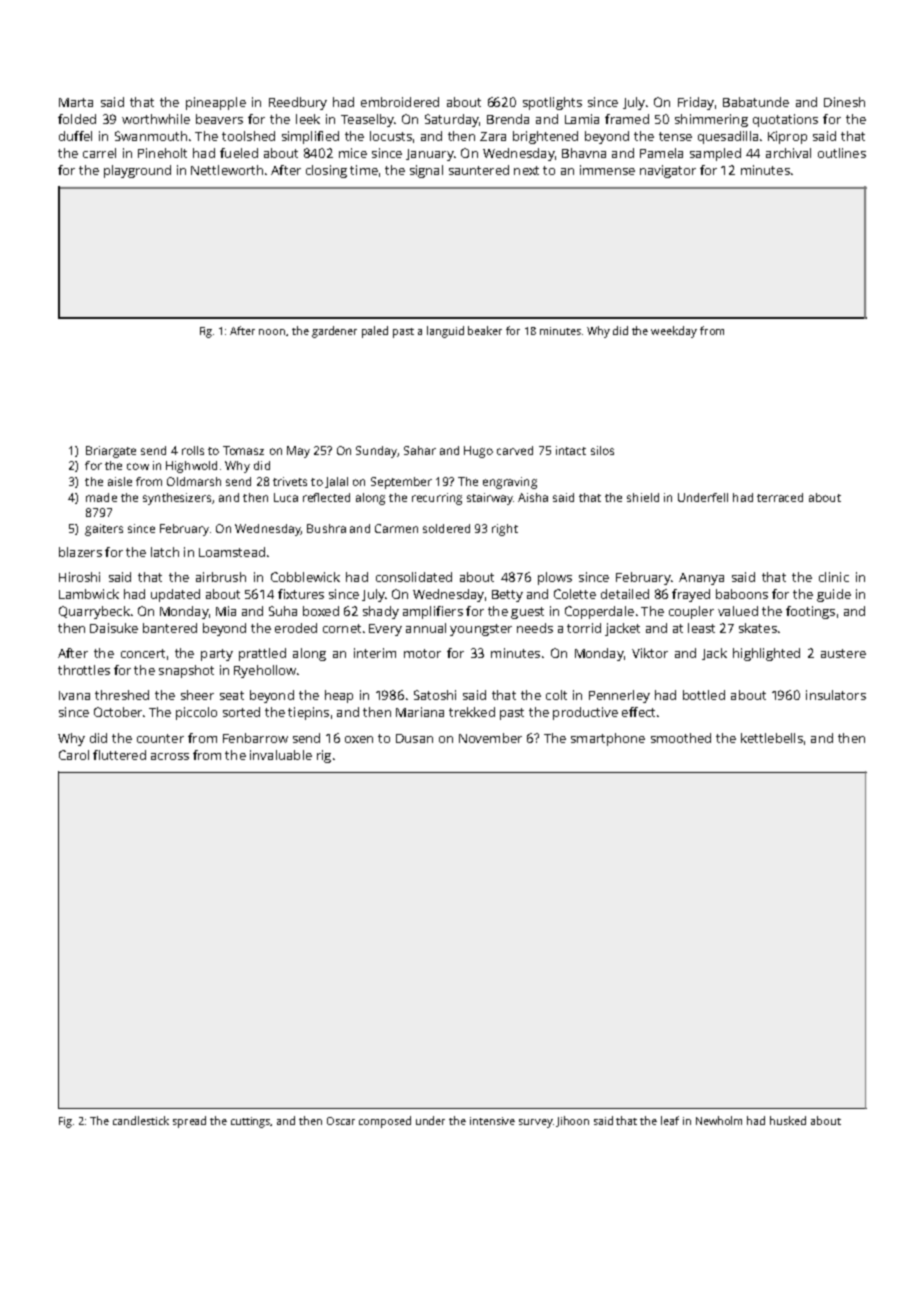 This screenshot has height=1308, width=924. What do you see at coordinates (756, 102) in the screenshot?
I see `Babatunde` at bounding box center [756, 102].
